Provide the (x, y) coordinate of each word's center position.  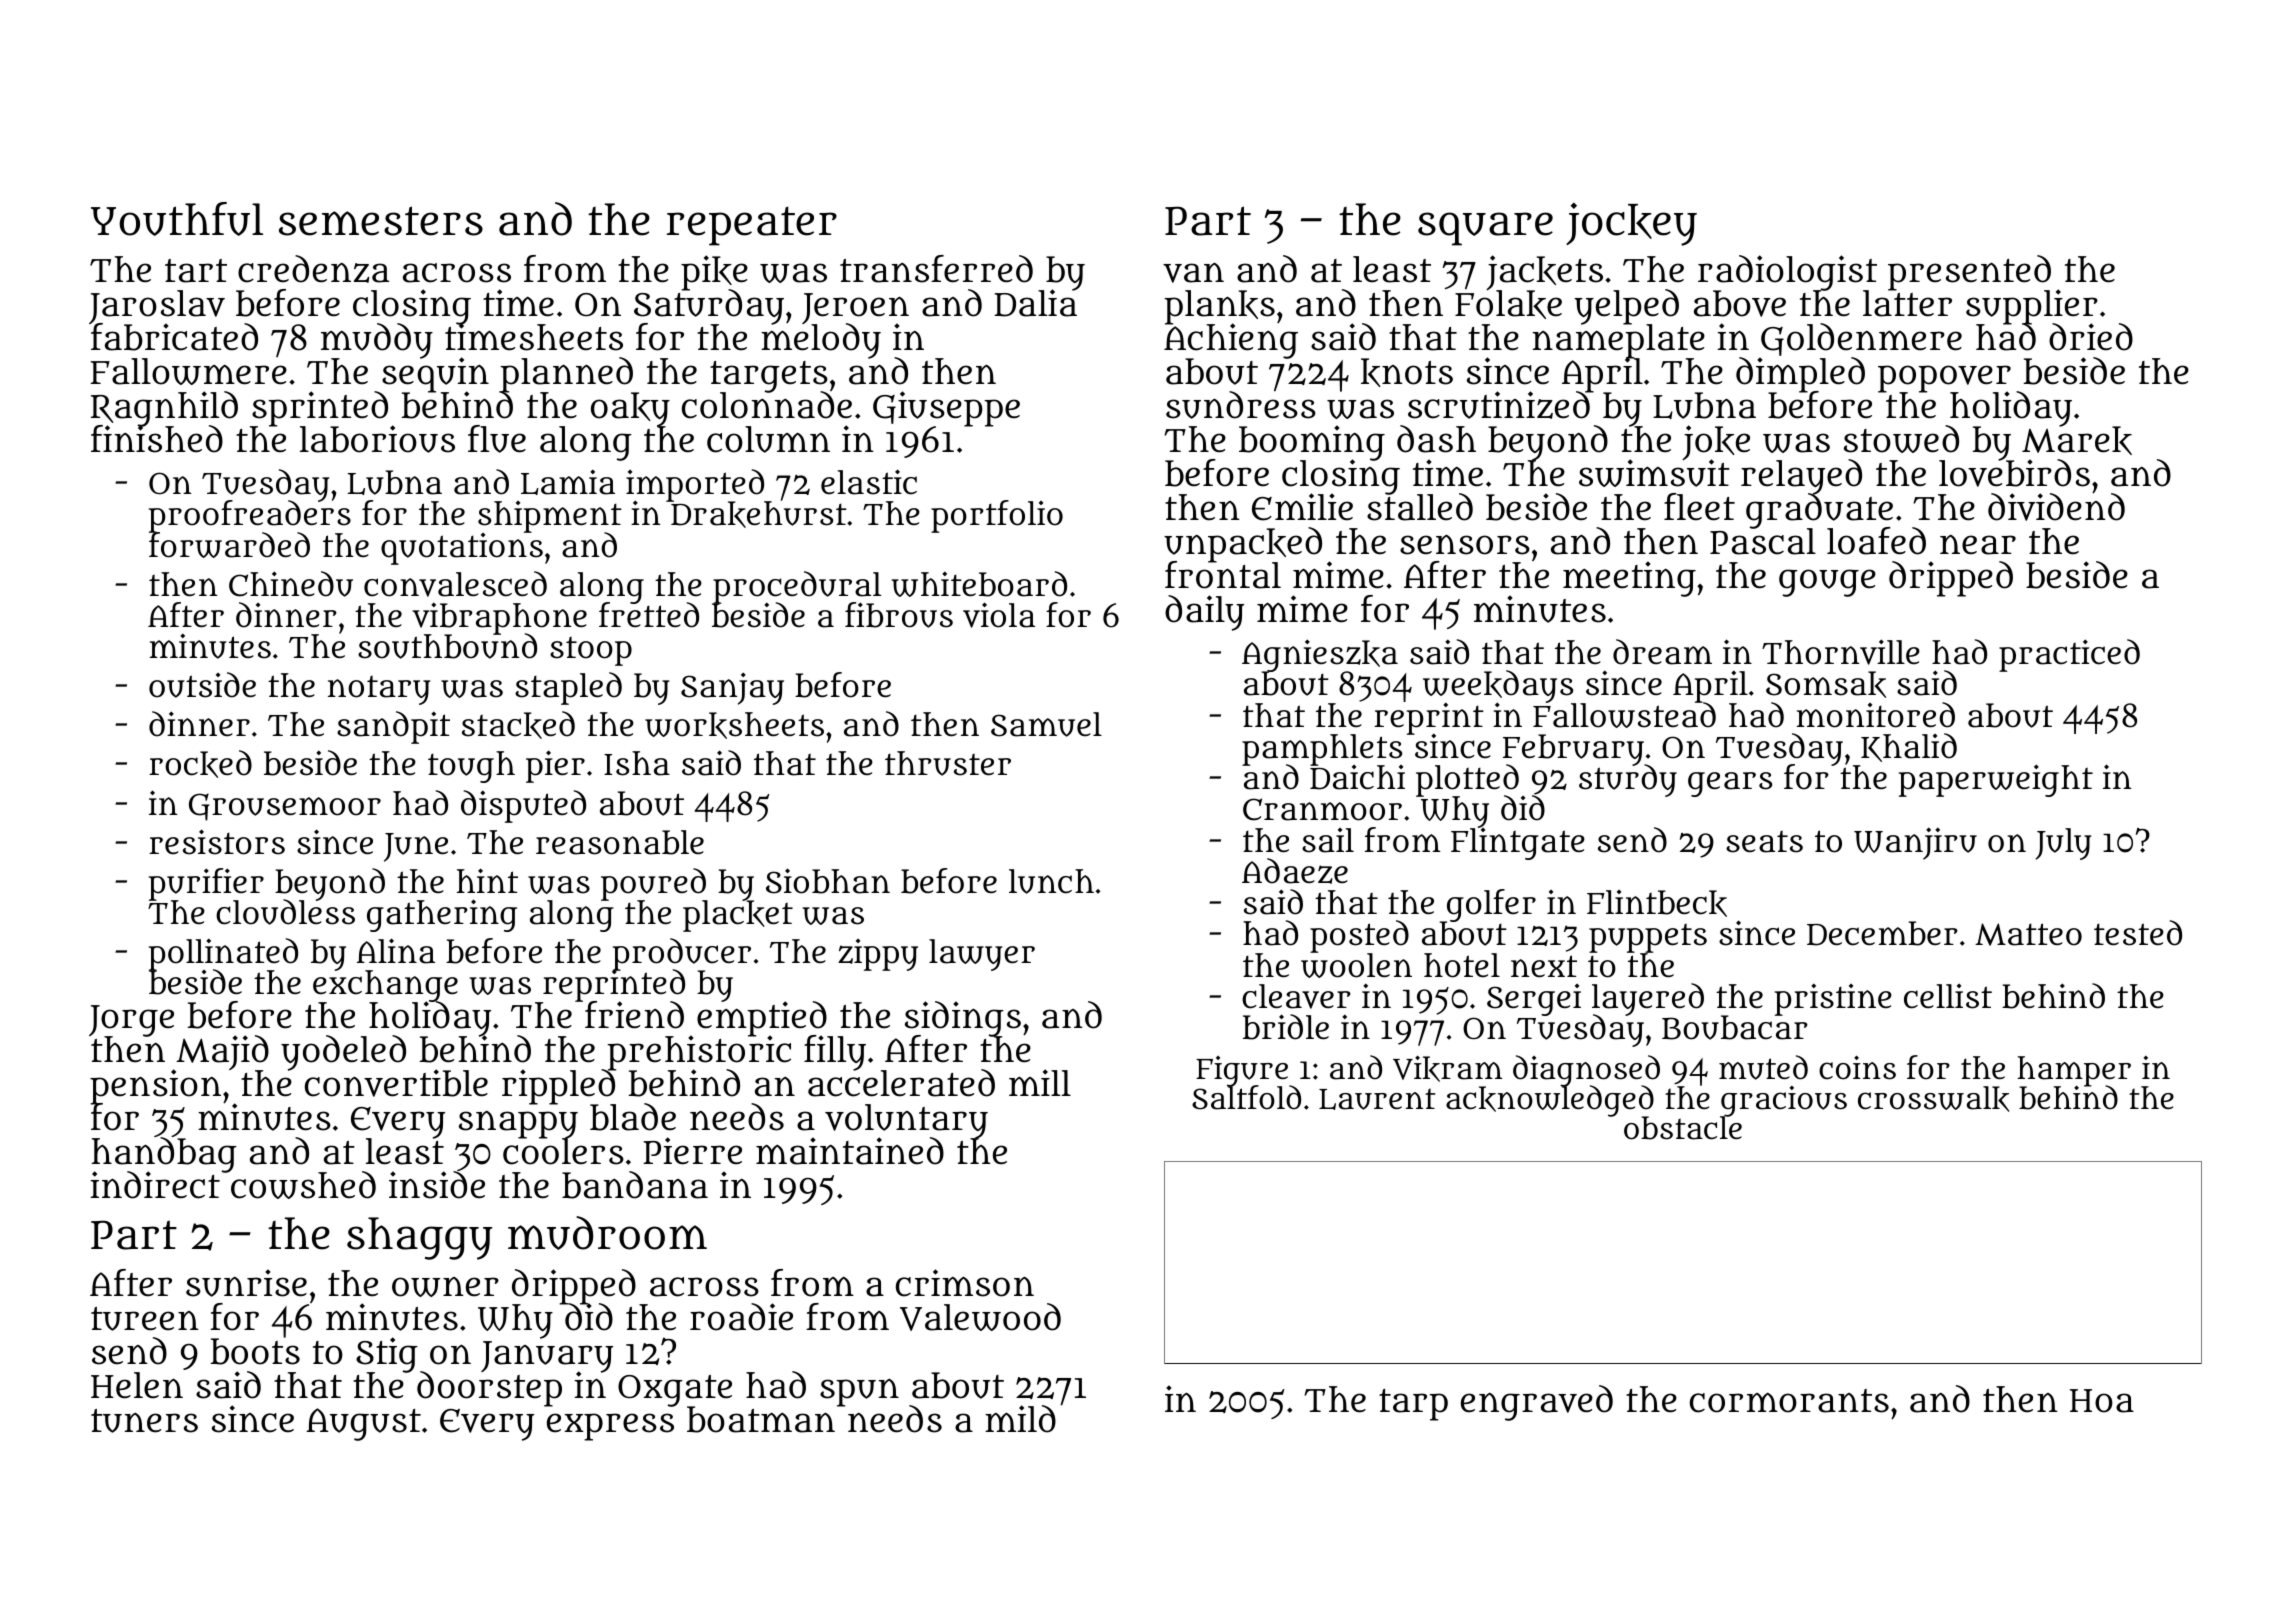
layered (1648, 999)
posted (1359, 937)
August (363, 1424)
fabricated (174, 338)
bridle (1286, 1027)
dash (1436, 439)
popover (1944, 379)
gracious (1783, 1101)
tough (471, 767)
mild (1020, 1419)
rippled (559, 1087)
